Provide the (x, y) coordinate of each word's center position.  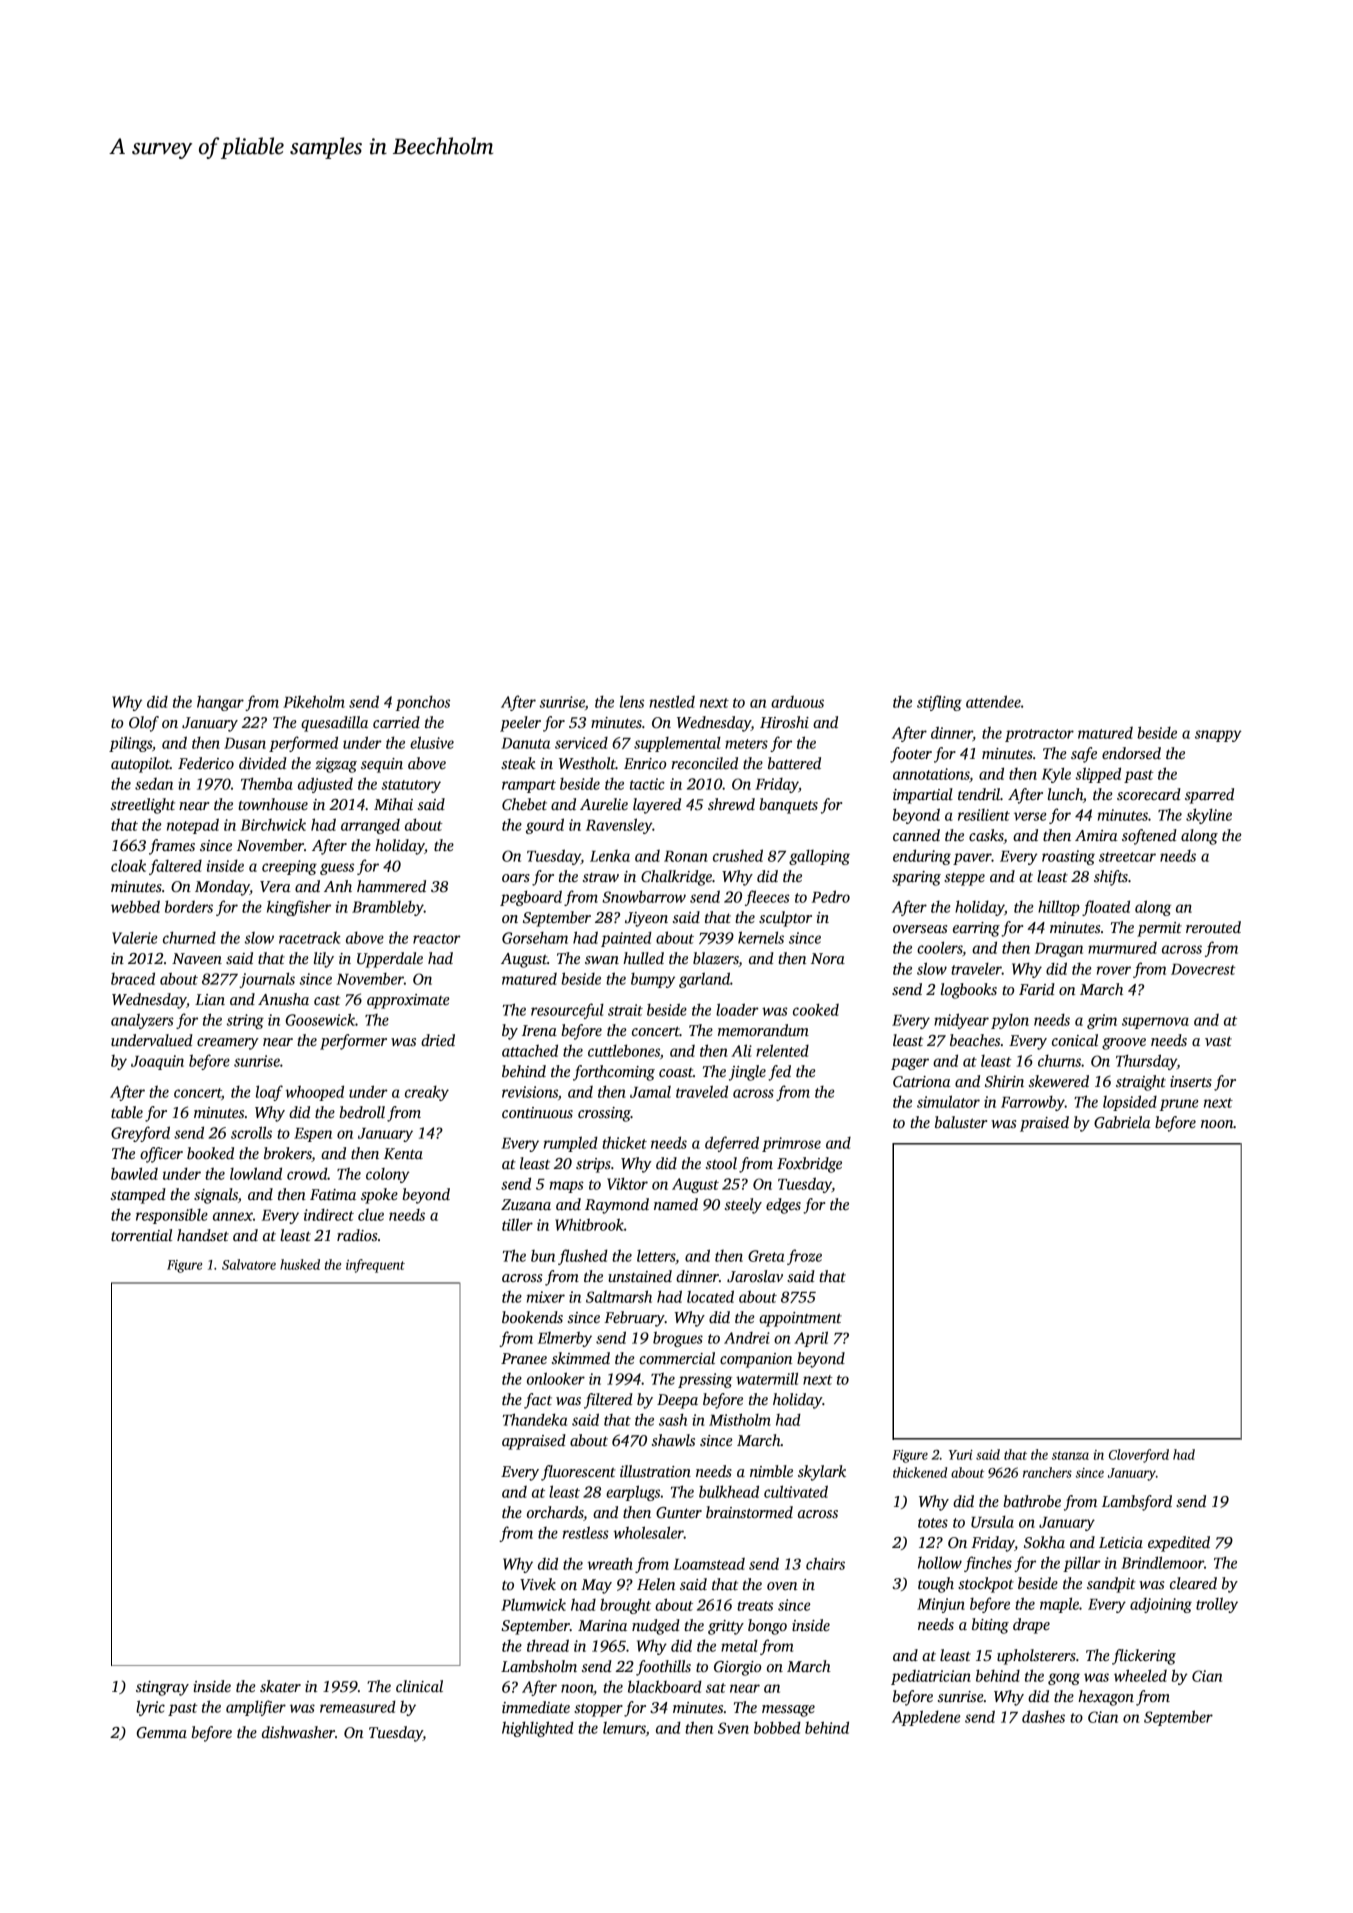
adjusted (325, 785)
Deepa (677, 1401)
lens (632, 701)
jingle (747, 1073)
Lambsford (1137, 1503)
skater (280, 1686)
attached (530, 1050)
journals (267, 980)
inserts (1191, 1082)
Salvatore (249, 1264)
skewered (1059, 1081)
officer (161, 1155)
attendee (993, 701)
